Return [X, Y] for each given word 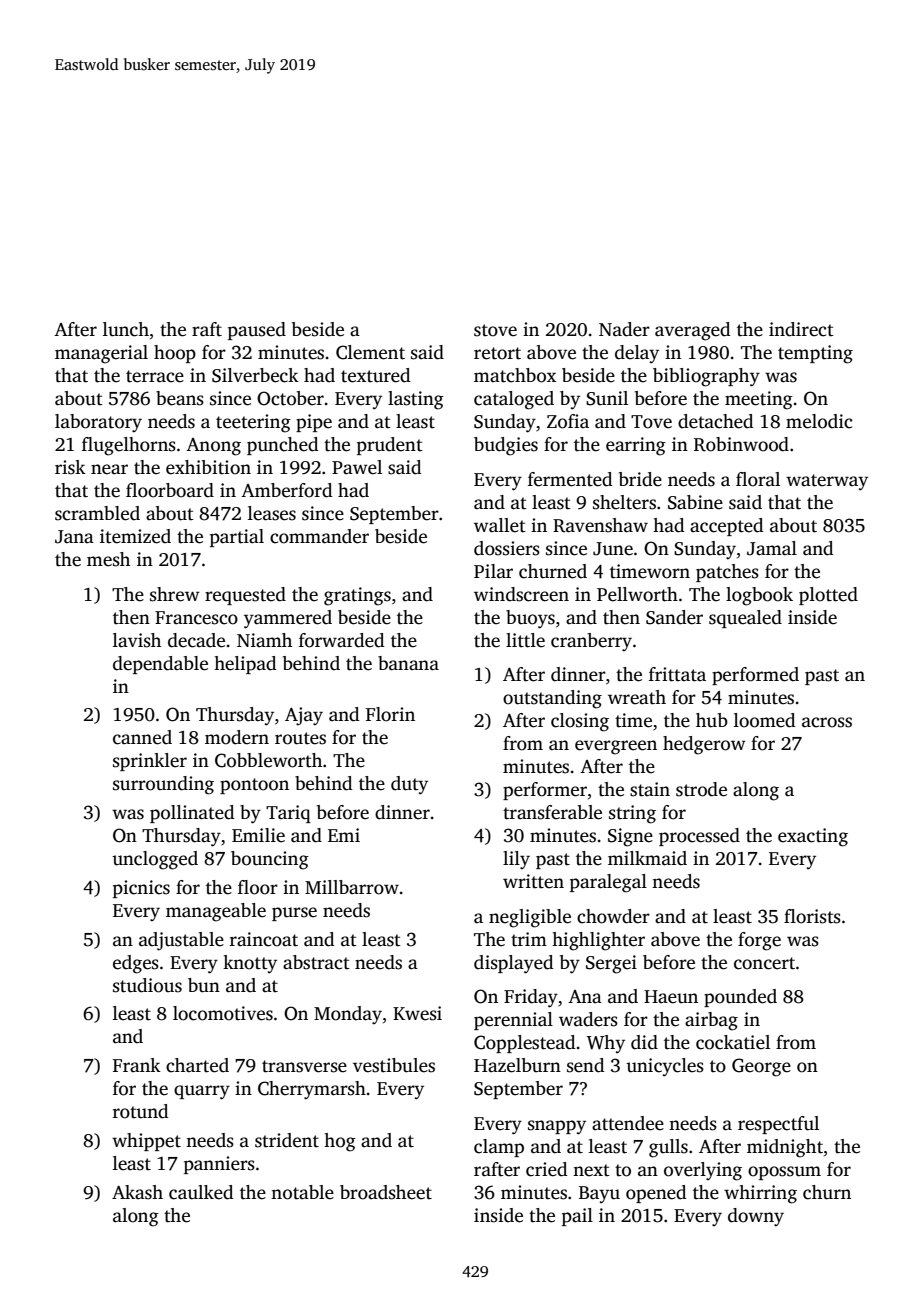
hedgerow [704, 745]
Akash [137, 1192]
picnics [141, 889]
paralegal [608, 883]
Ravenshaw [600, 525]
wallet [500, 525]
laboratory [98, 423]
